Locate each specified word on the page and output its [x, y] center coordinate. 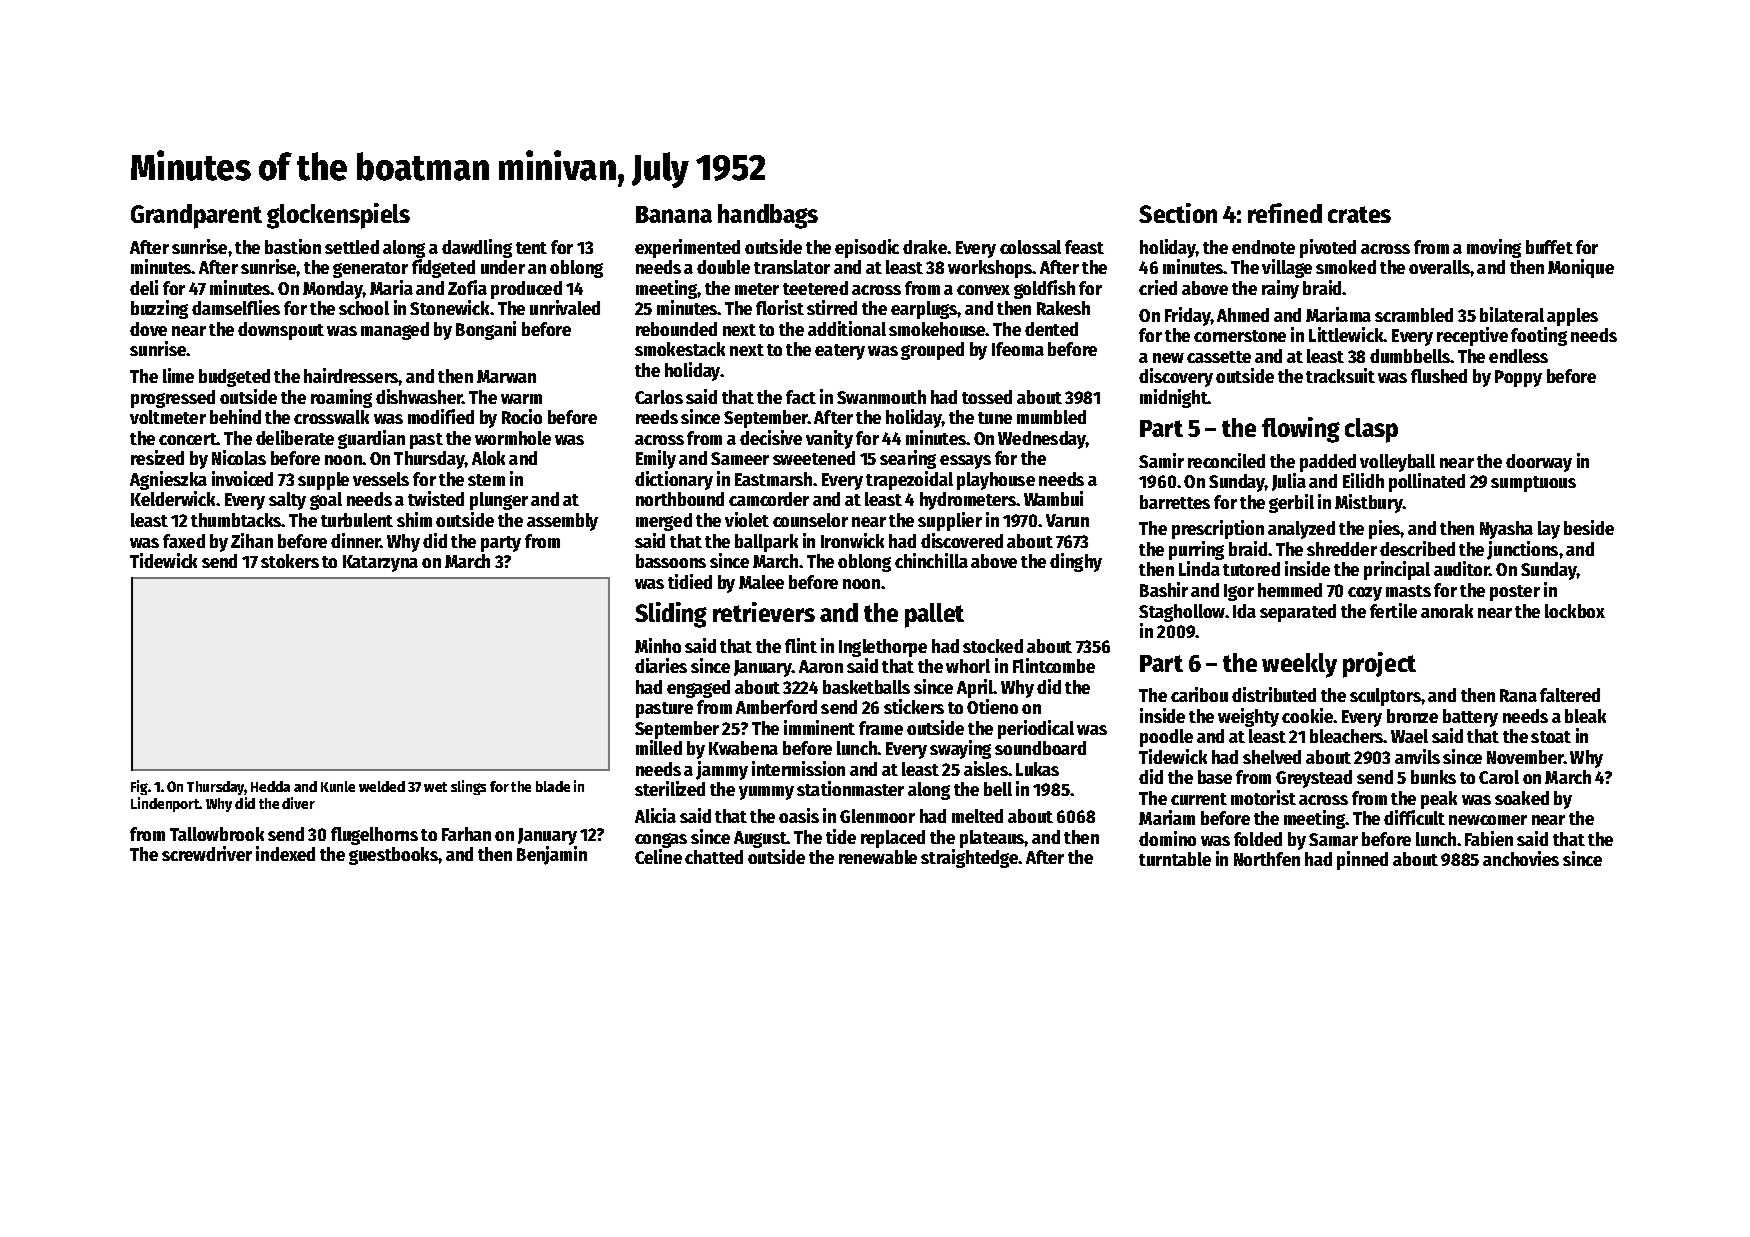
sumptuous [1533, 484]
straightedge [970, 858]
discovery [1176, 377]
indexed [285, 853]
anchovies [1521, 858]
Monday [333, 290]
